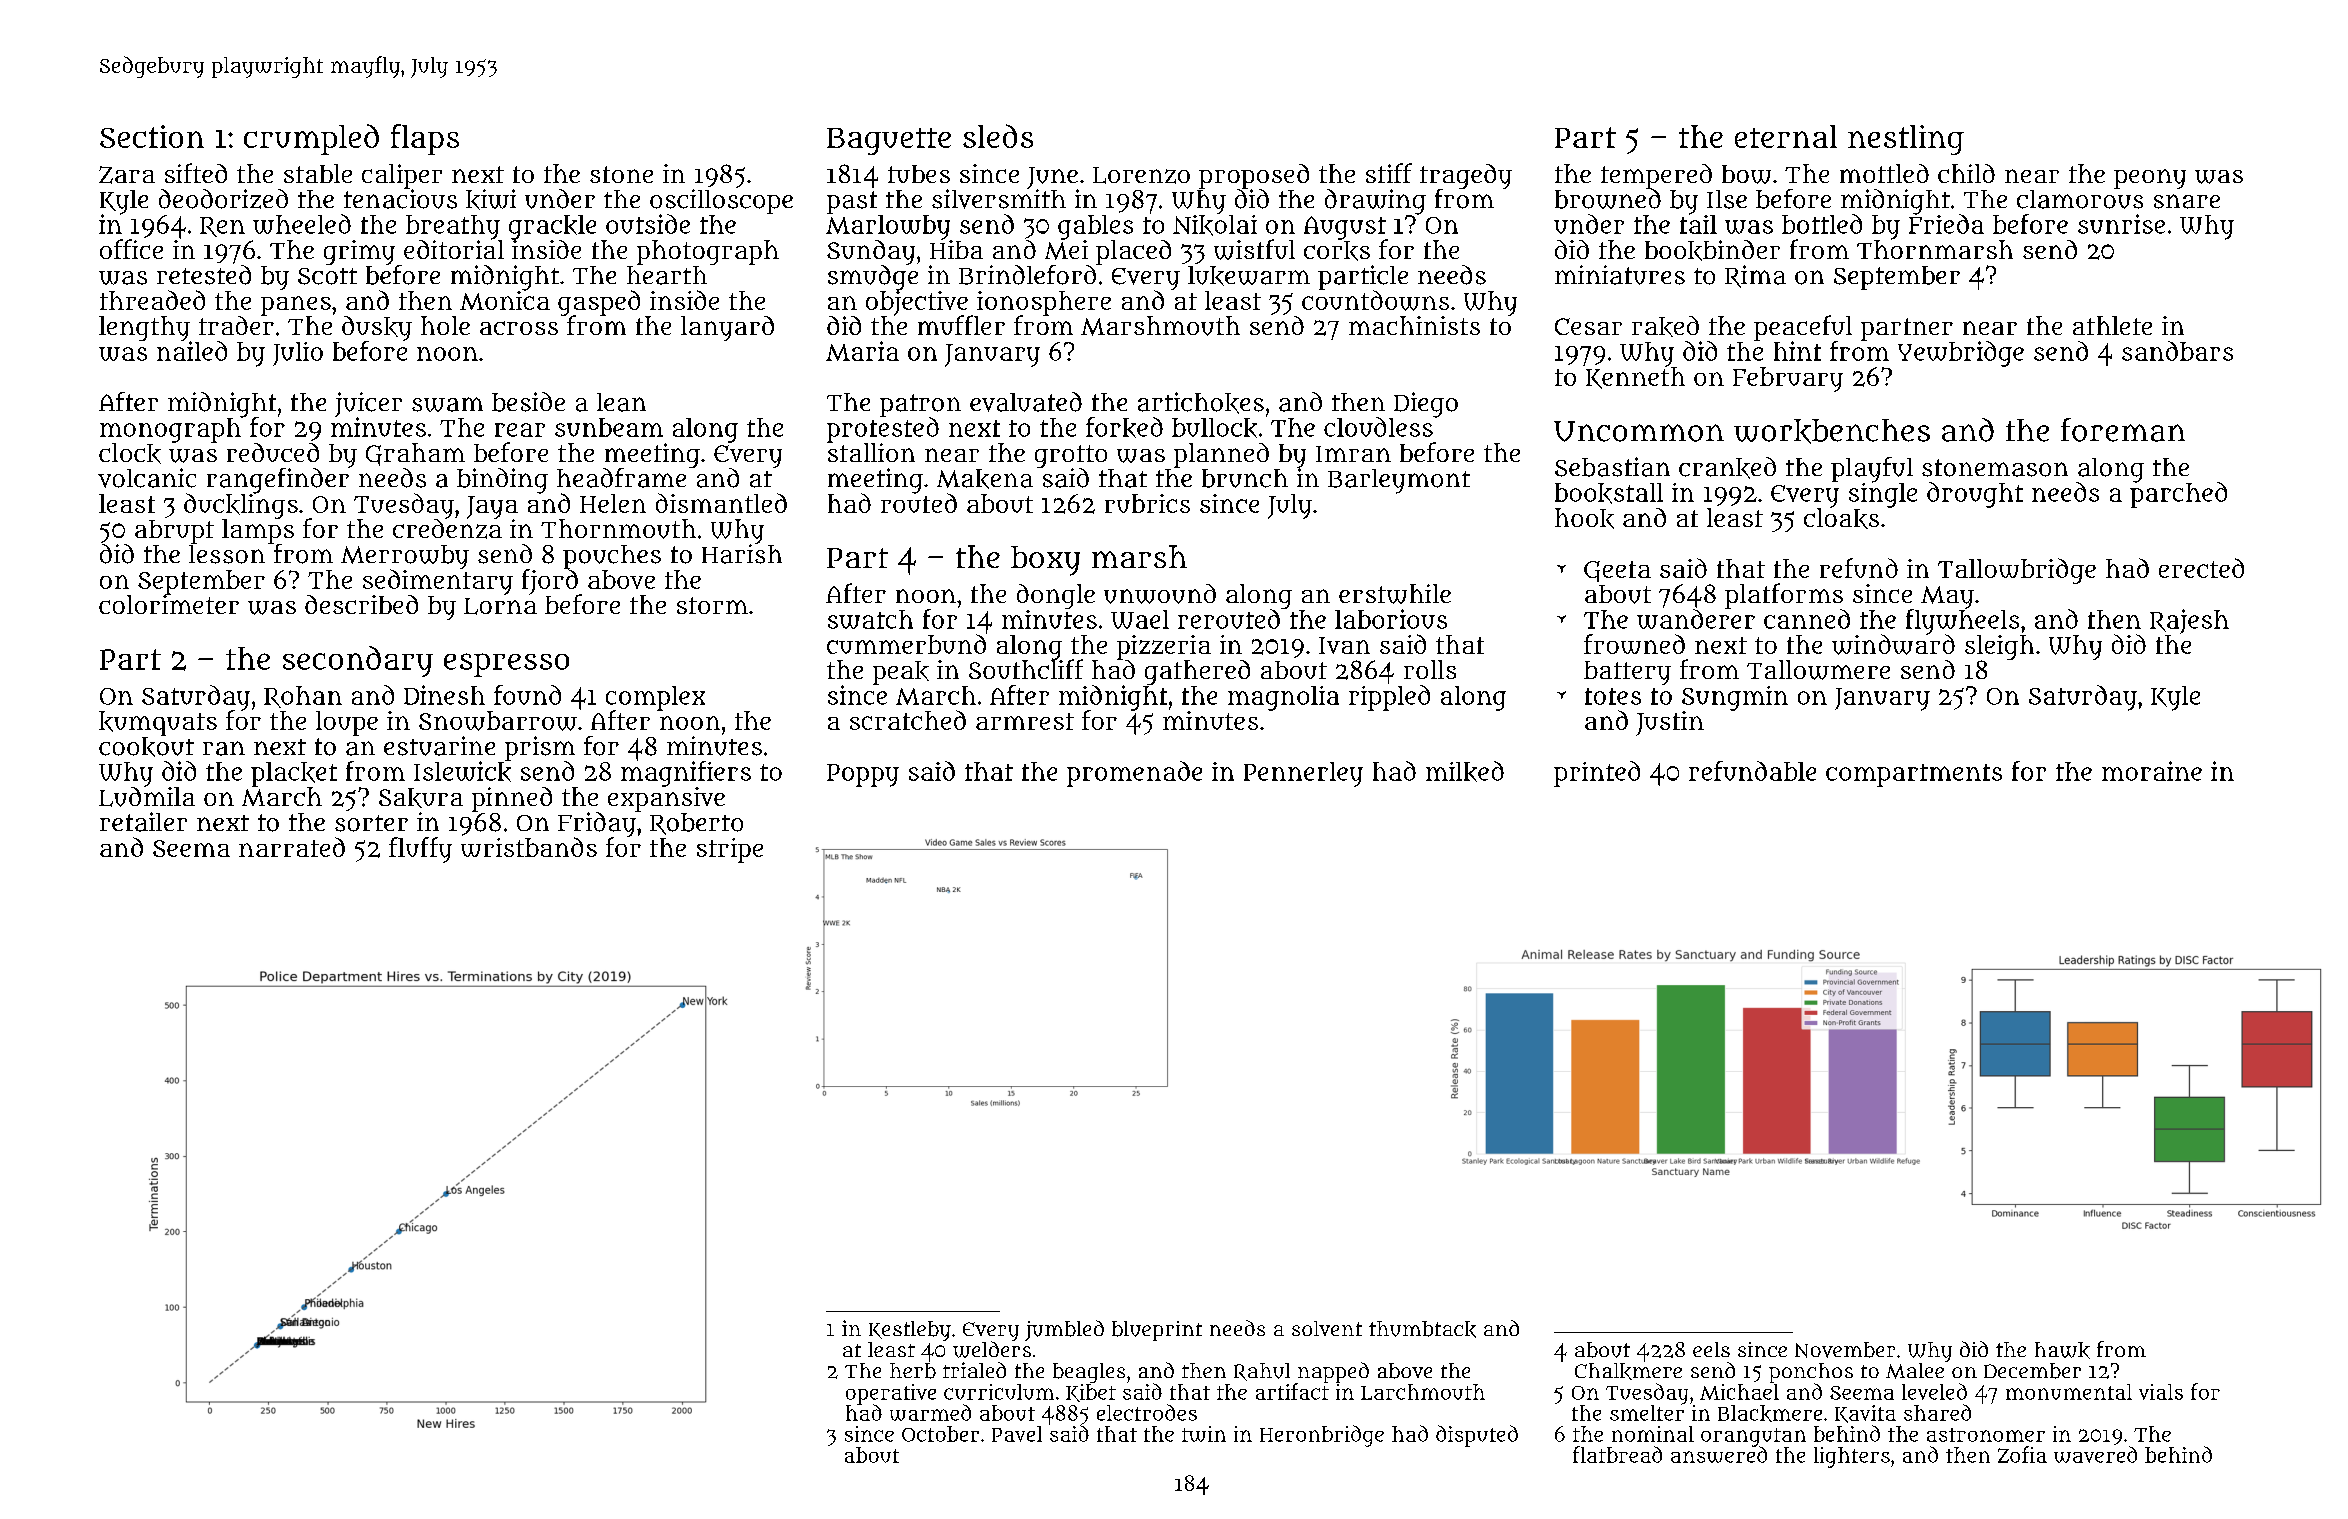 The height and width of the screenshot is (1519, 2348). What do you see at coordinates (152, 136) in the screenshot?
I see `Section` at bounding box center [152, 136].
